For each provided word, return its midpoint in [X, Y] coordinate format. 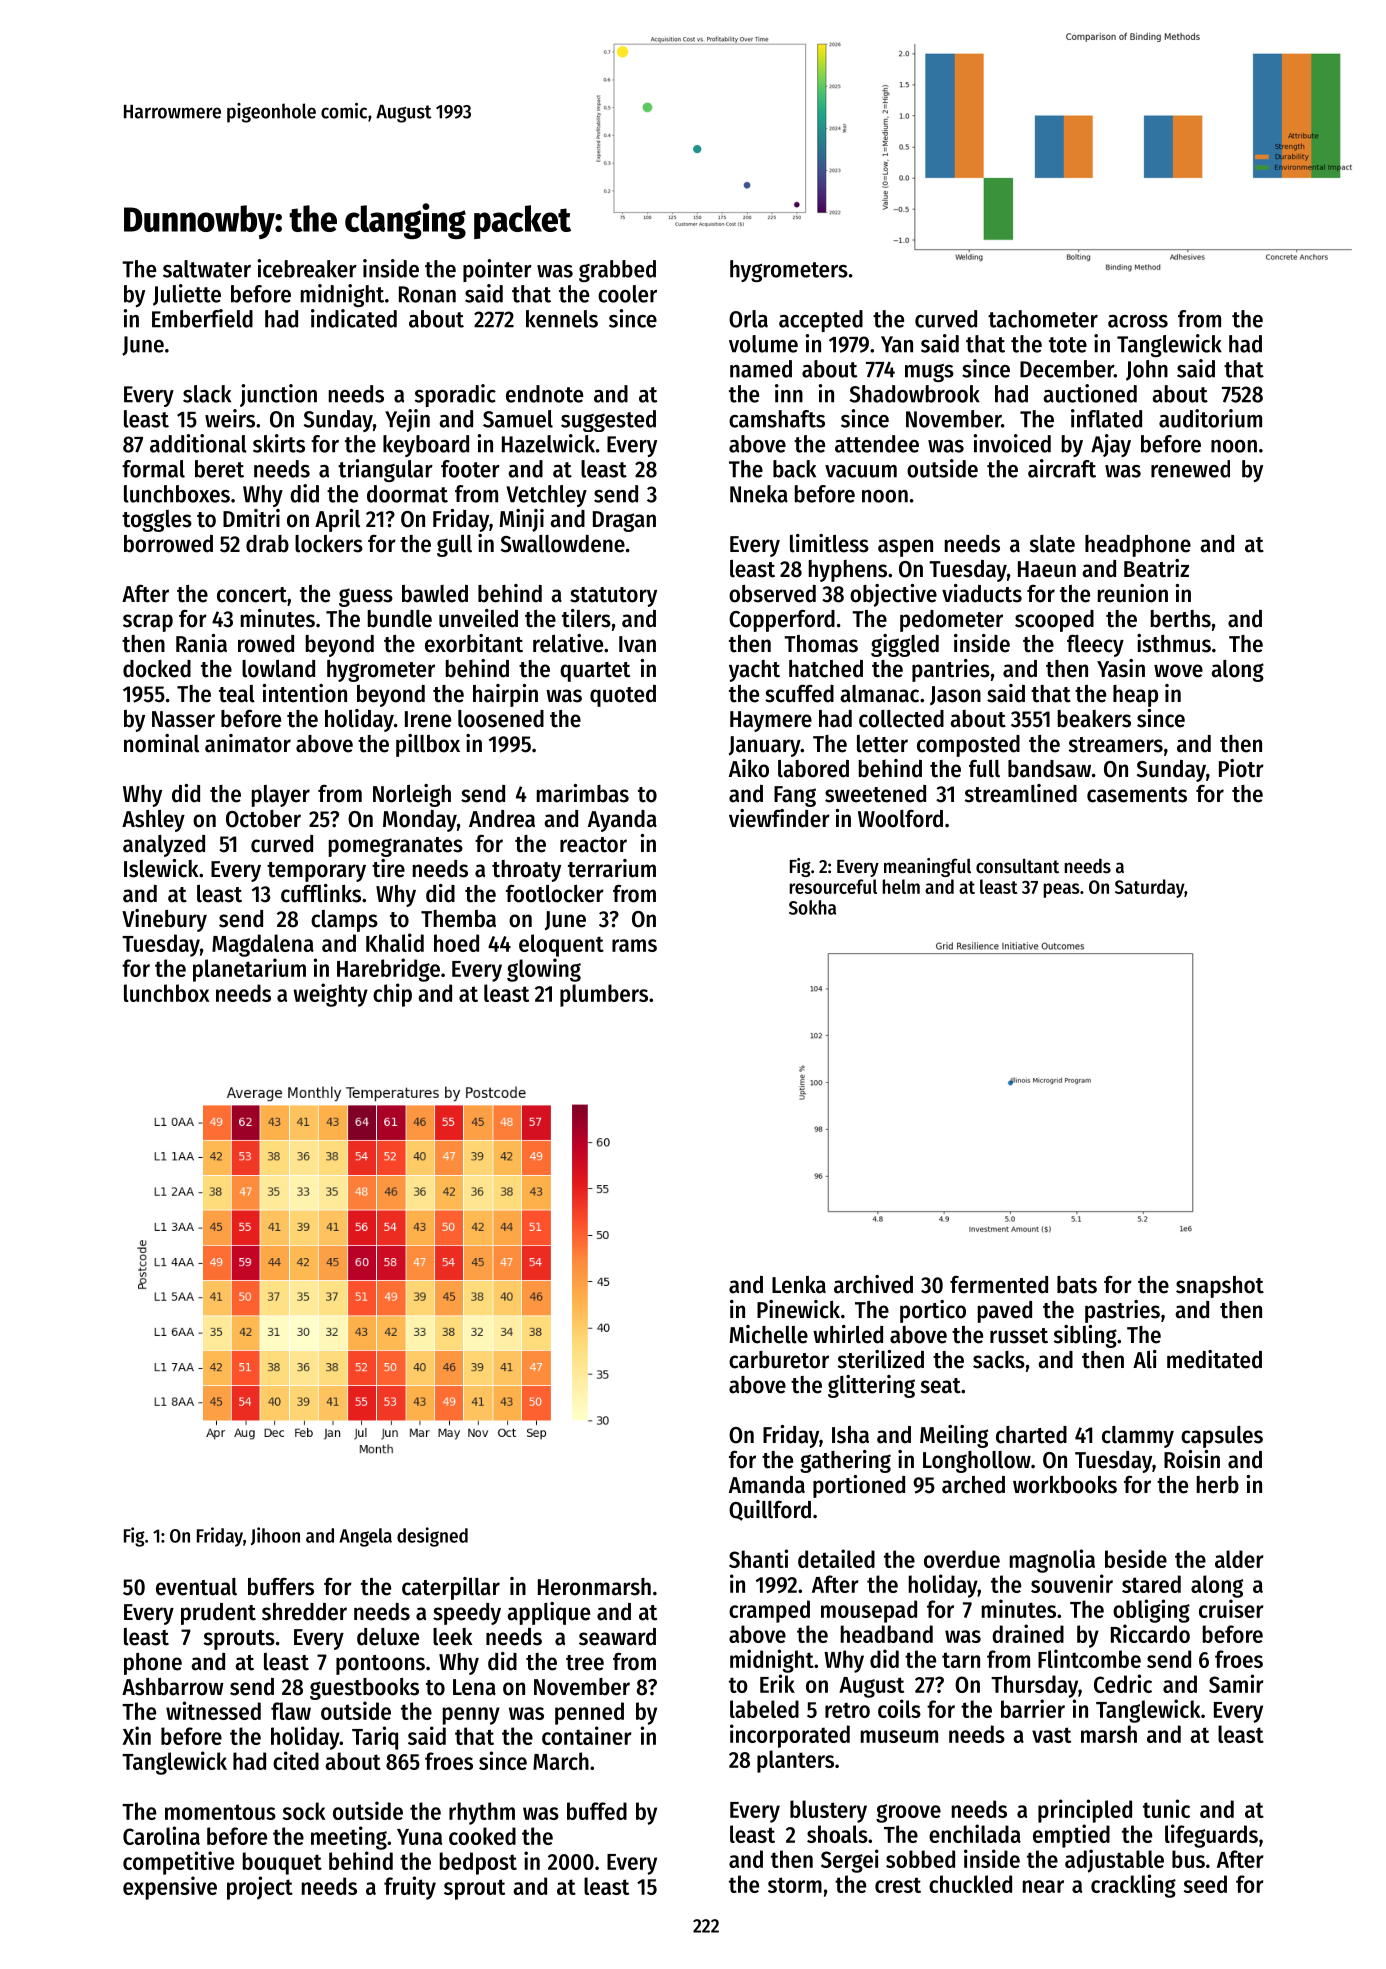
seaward [617, 1637]
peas [1061, 890]
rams [634, 945]
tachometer [1043, 319]
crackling [1133, 1886]
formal [153, 469]
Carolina [161, 1835]
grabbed [617, 271]
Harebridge [388, 970]
